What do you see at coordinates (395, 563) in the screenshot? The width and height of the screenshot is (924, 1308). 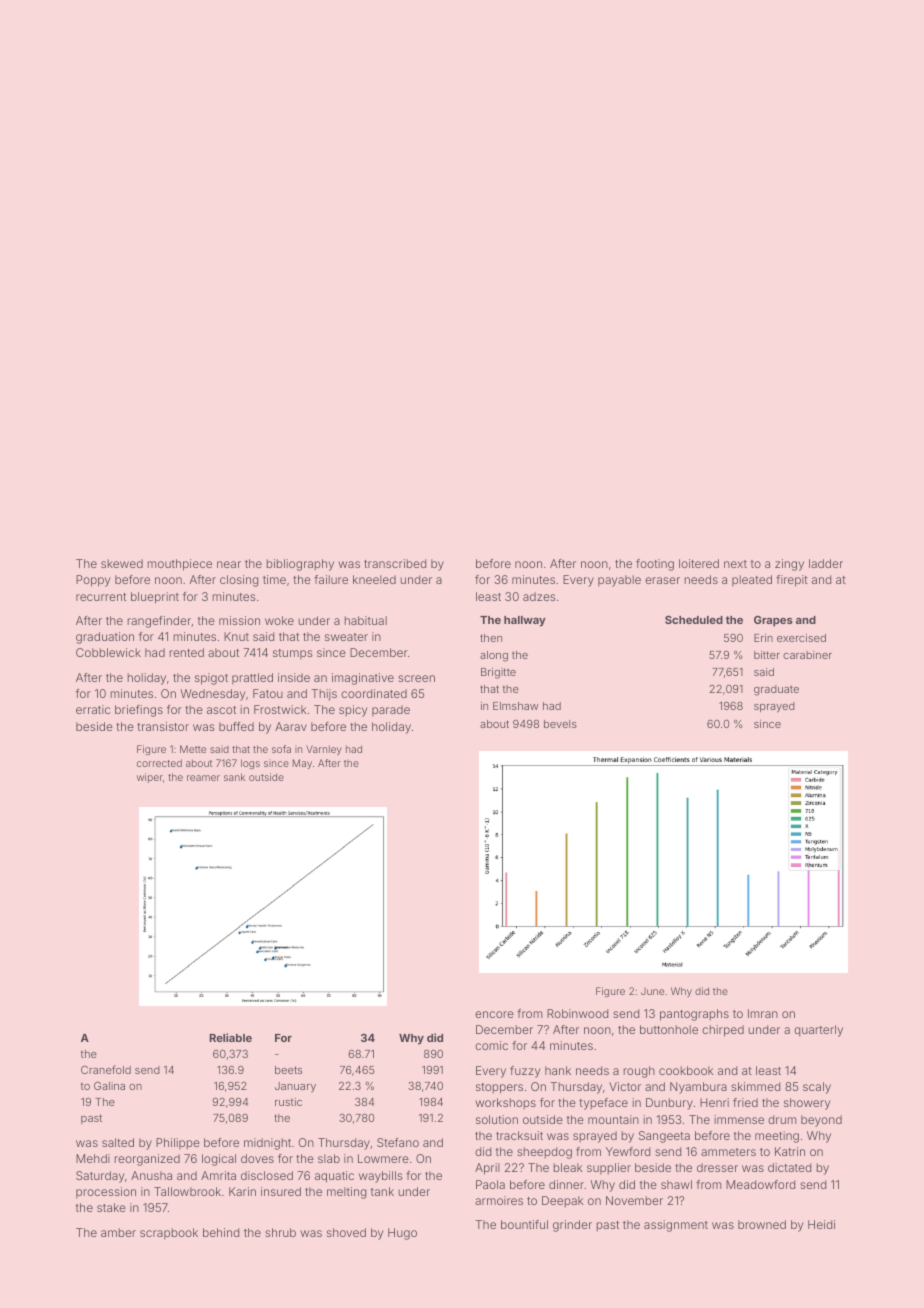 I see `transcribed` at bounding box center [395, 563].
